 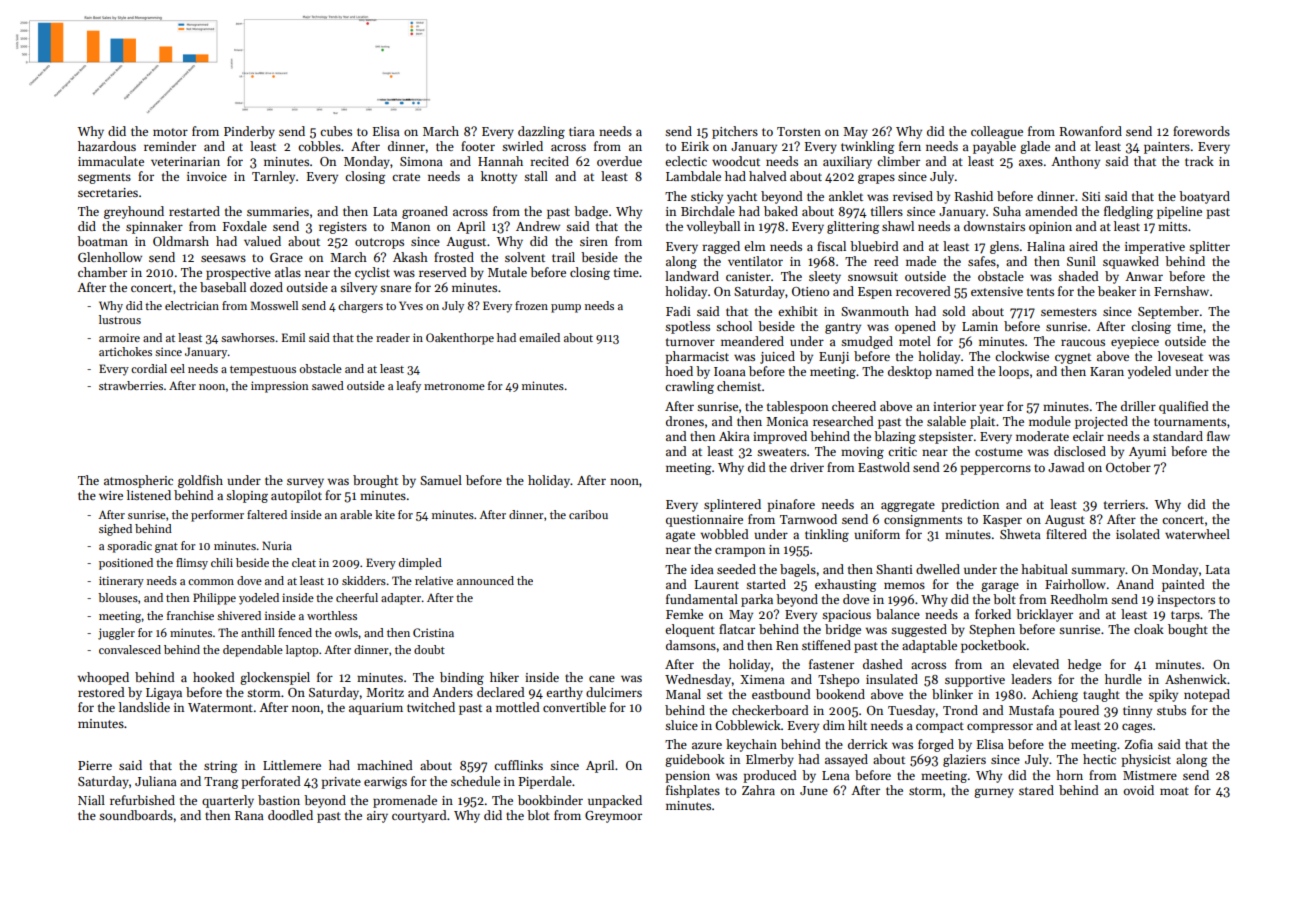 I want to click on amended, so click(x=1051, y=211).
